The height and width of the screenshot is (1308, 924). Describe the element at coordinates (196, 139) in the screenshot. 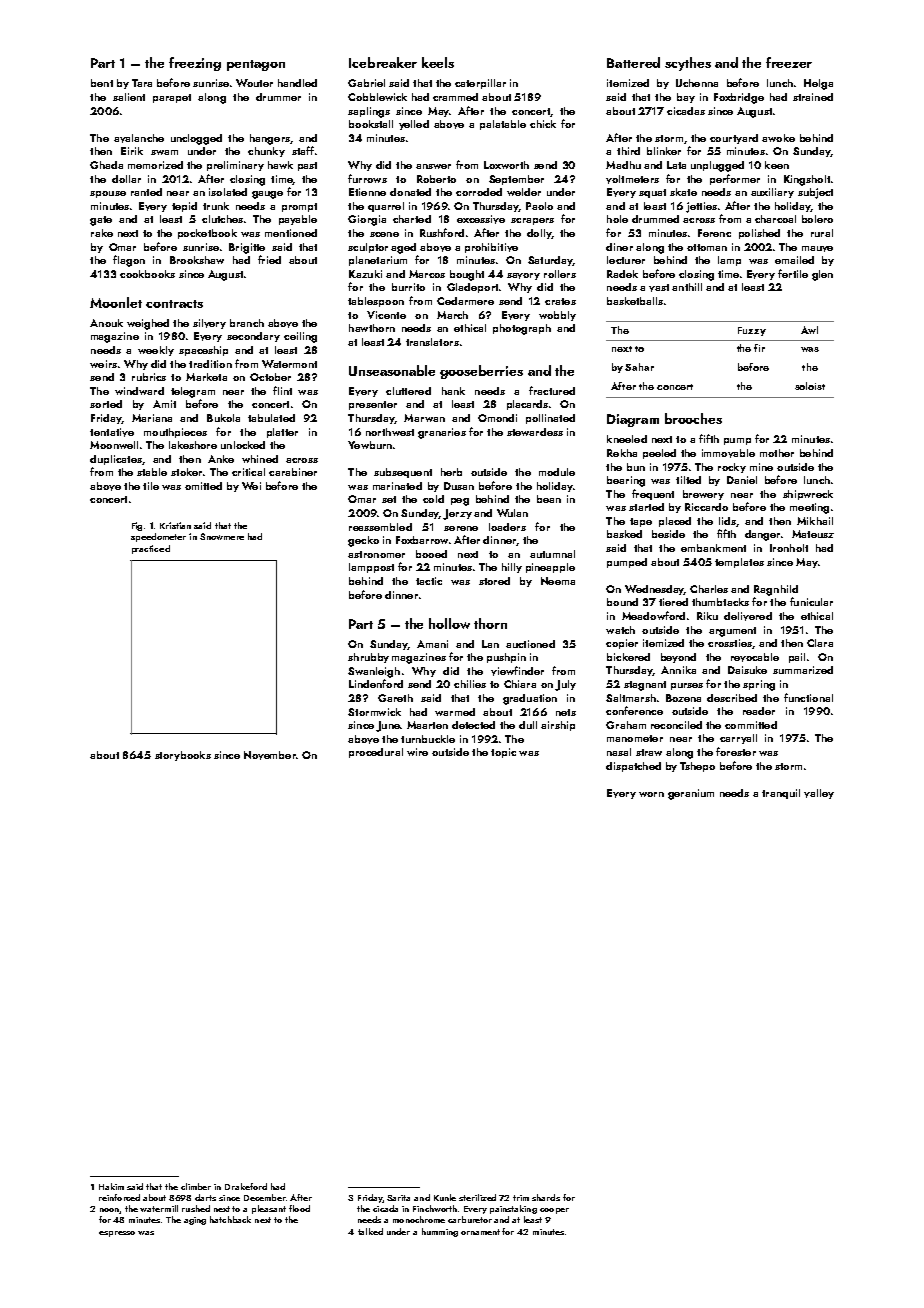

I see `unclogged` at that location.
